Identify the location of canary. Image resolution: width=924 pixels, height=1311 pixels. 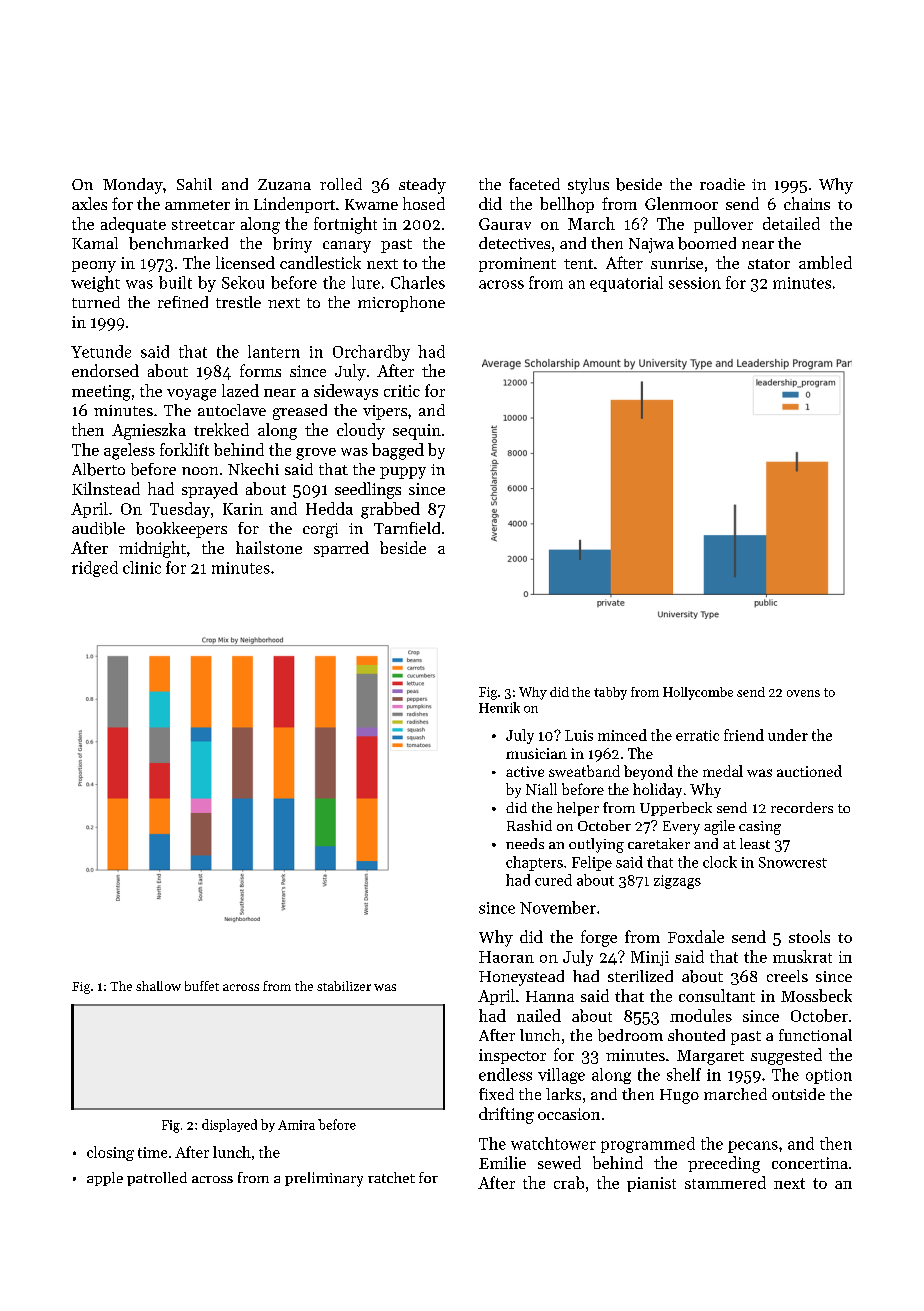
(347, 247).
